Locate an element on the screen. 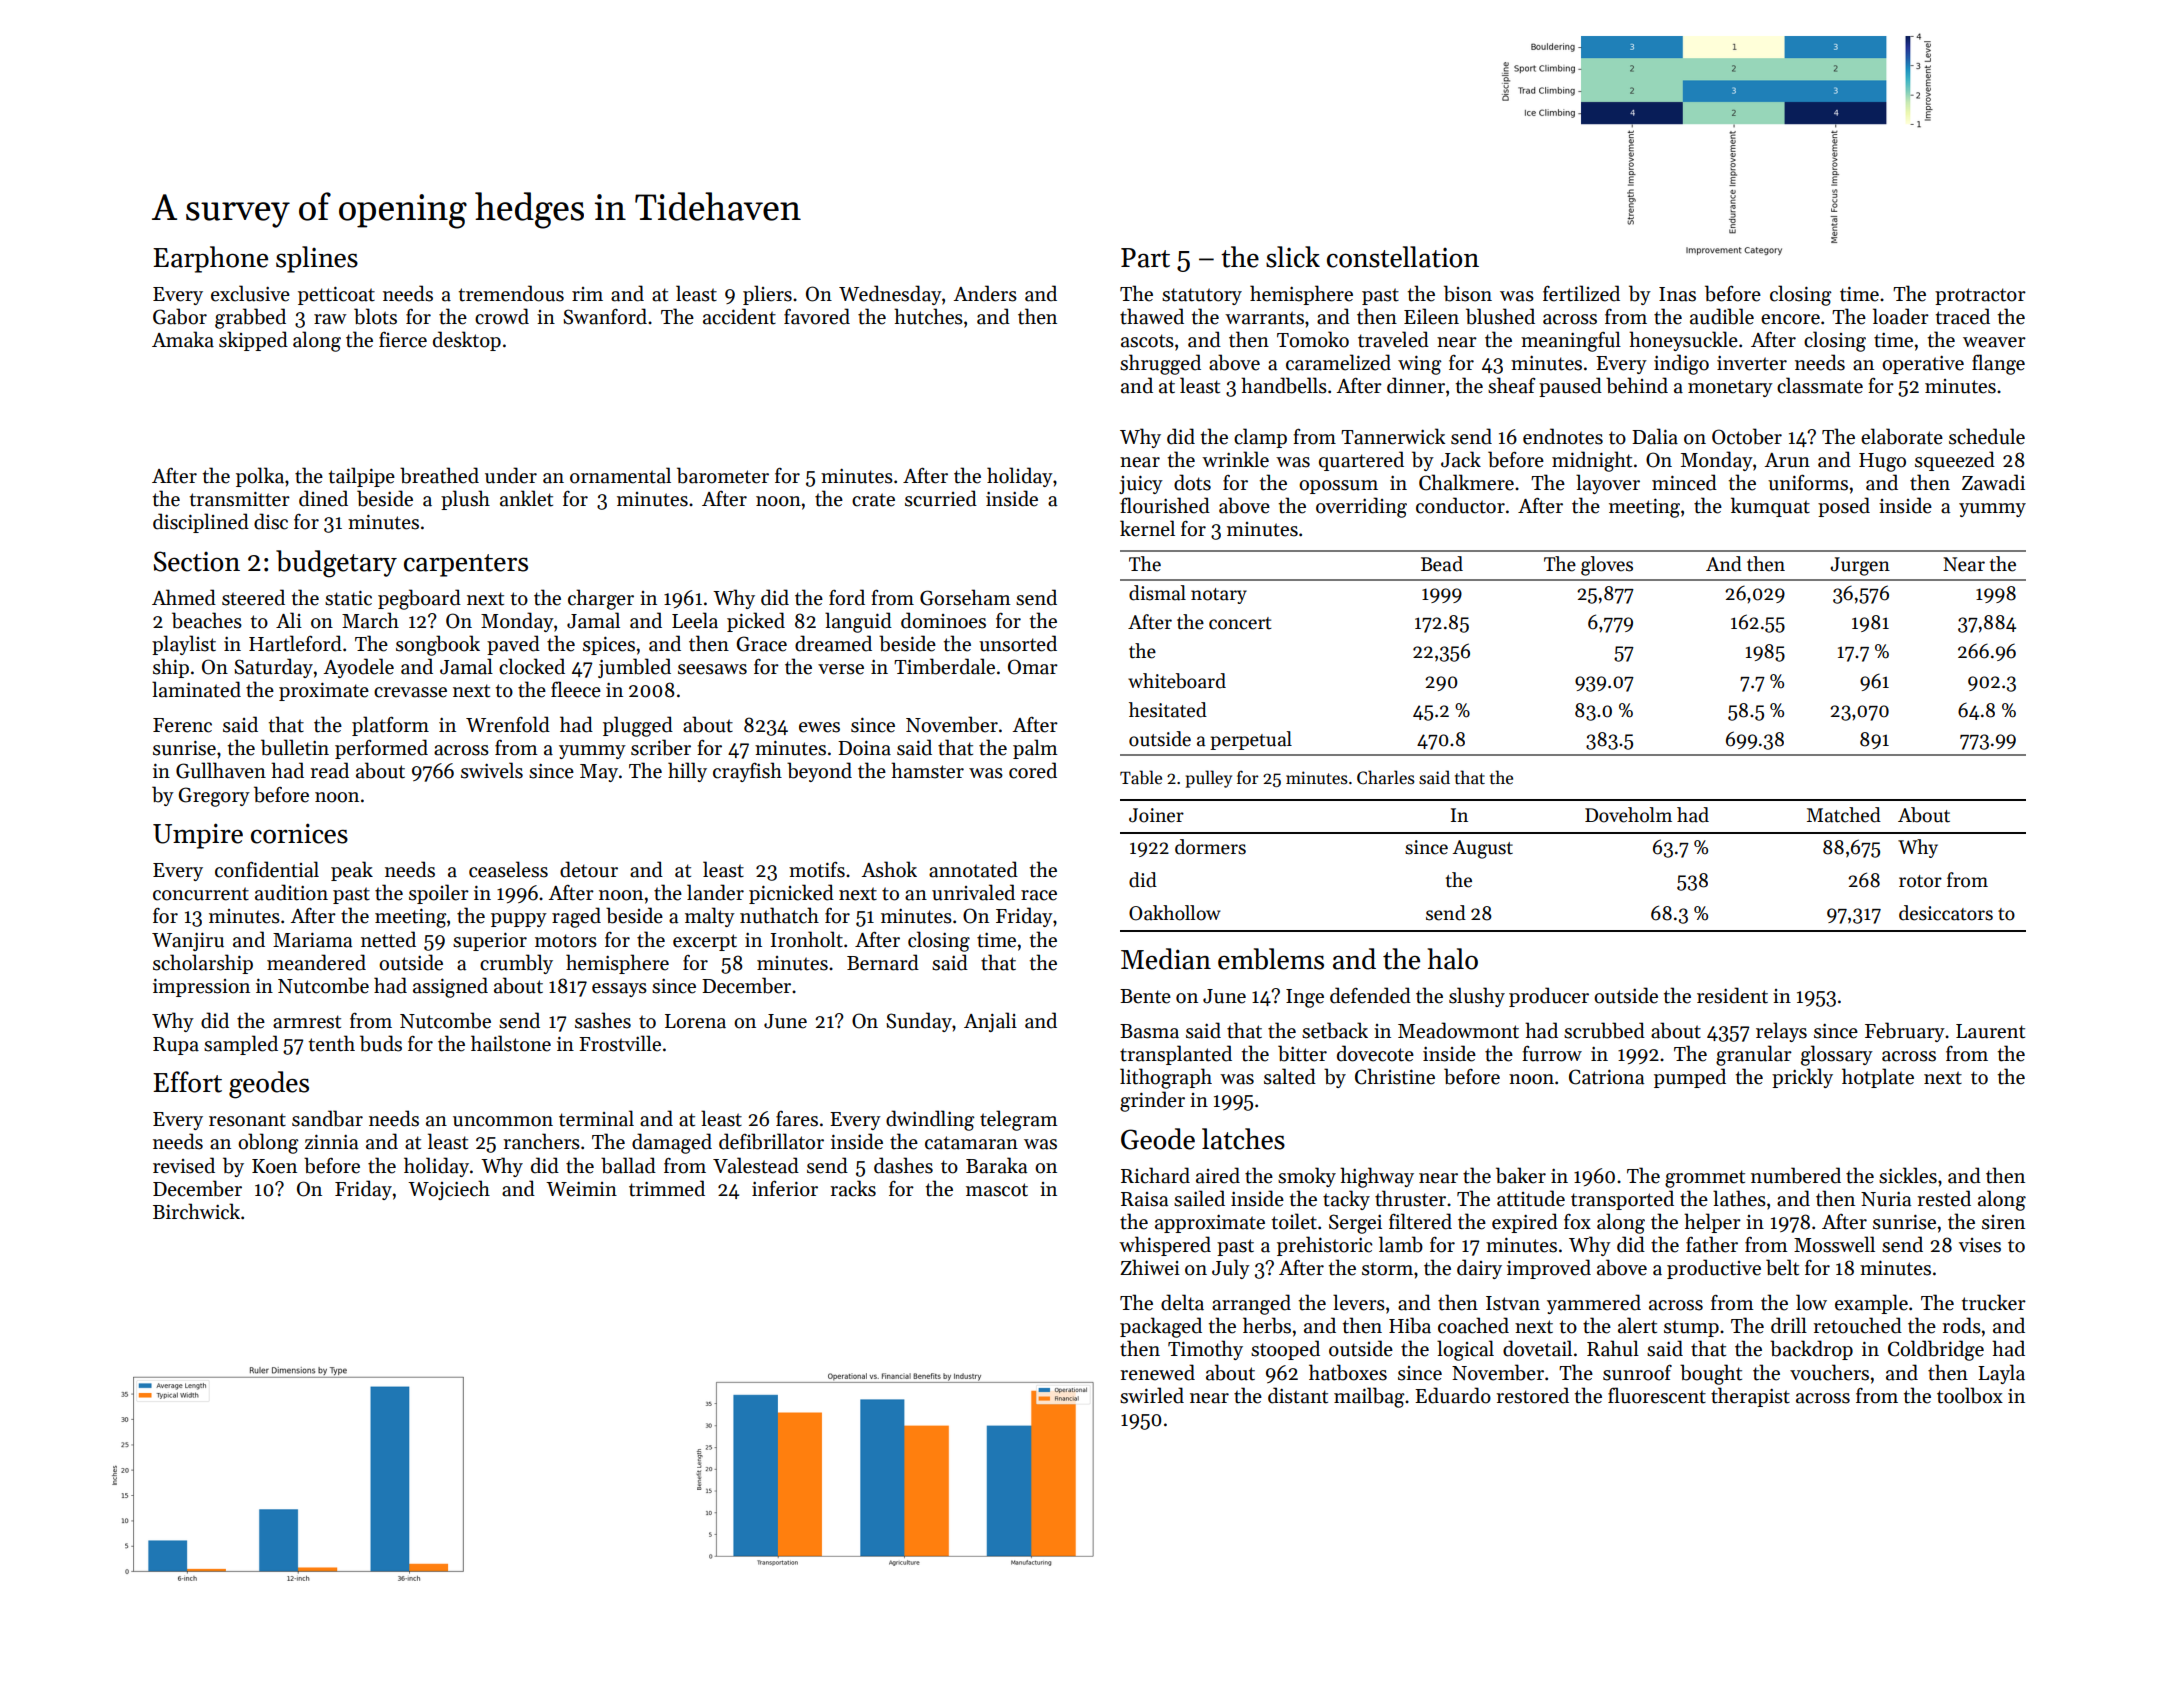  Gorseham is located at coordinates (965, 597).
